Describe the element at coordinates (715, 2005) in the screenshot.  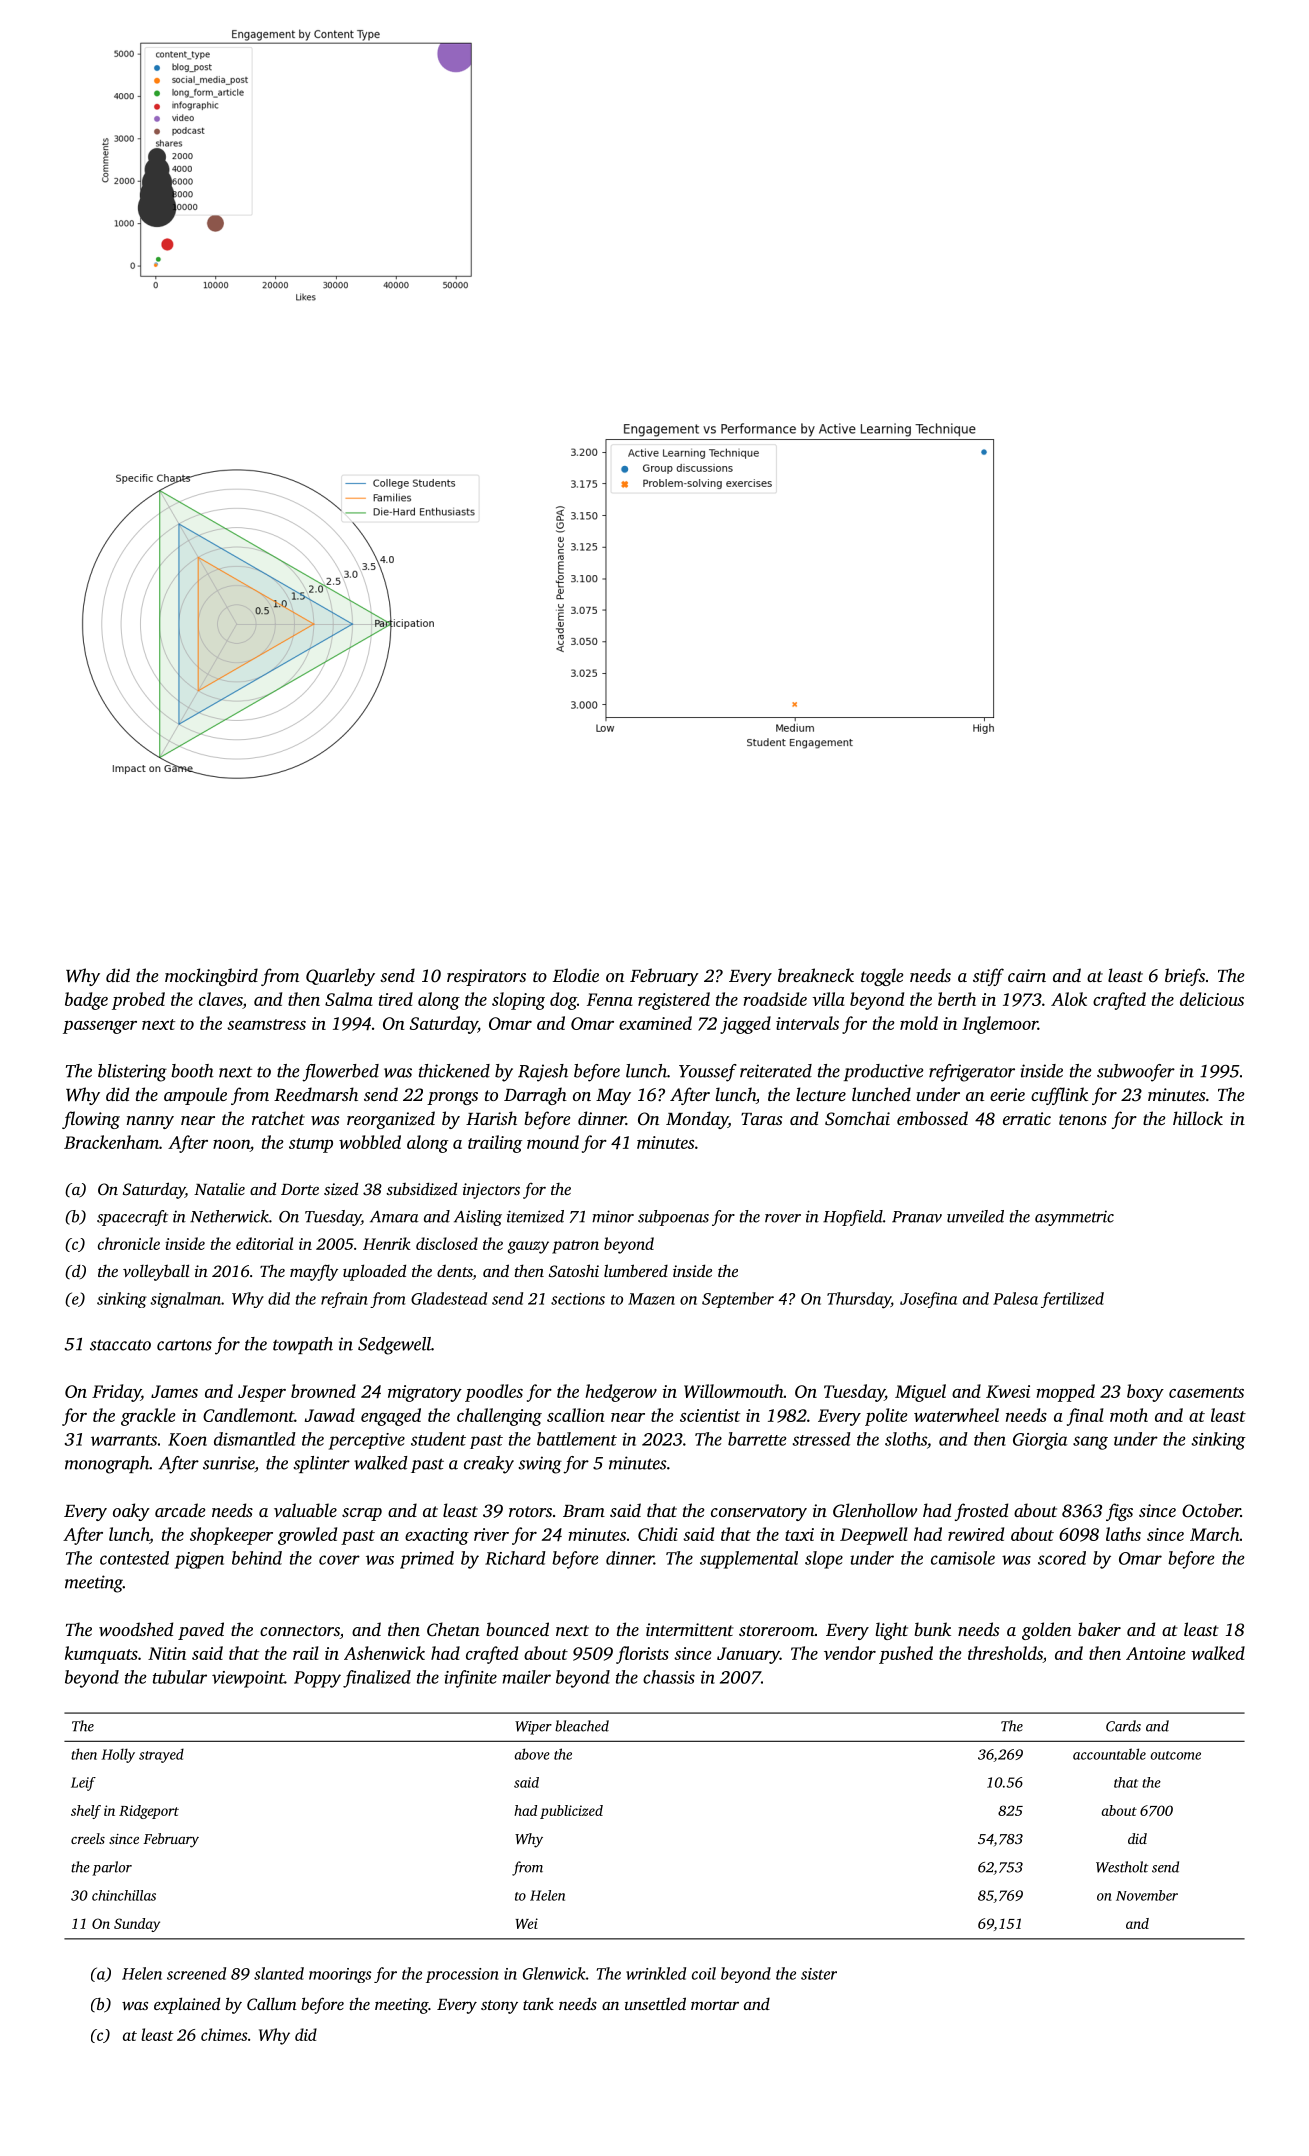
I see `mortar` at that location.
